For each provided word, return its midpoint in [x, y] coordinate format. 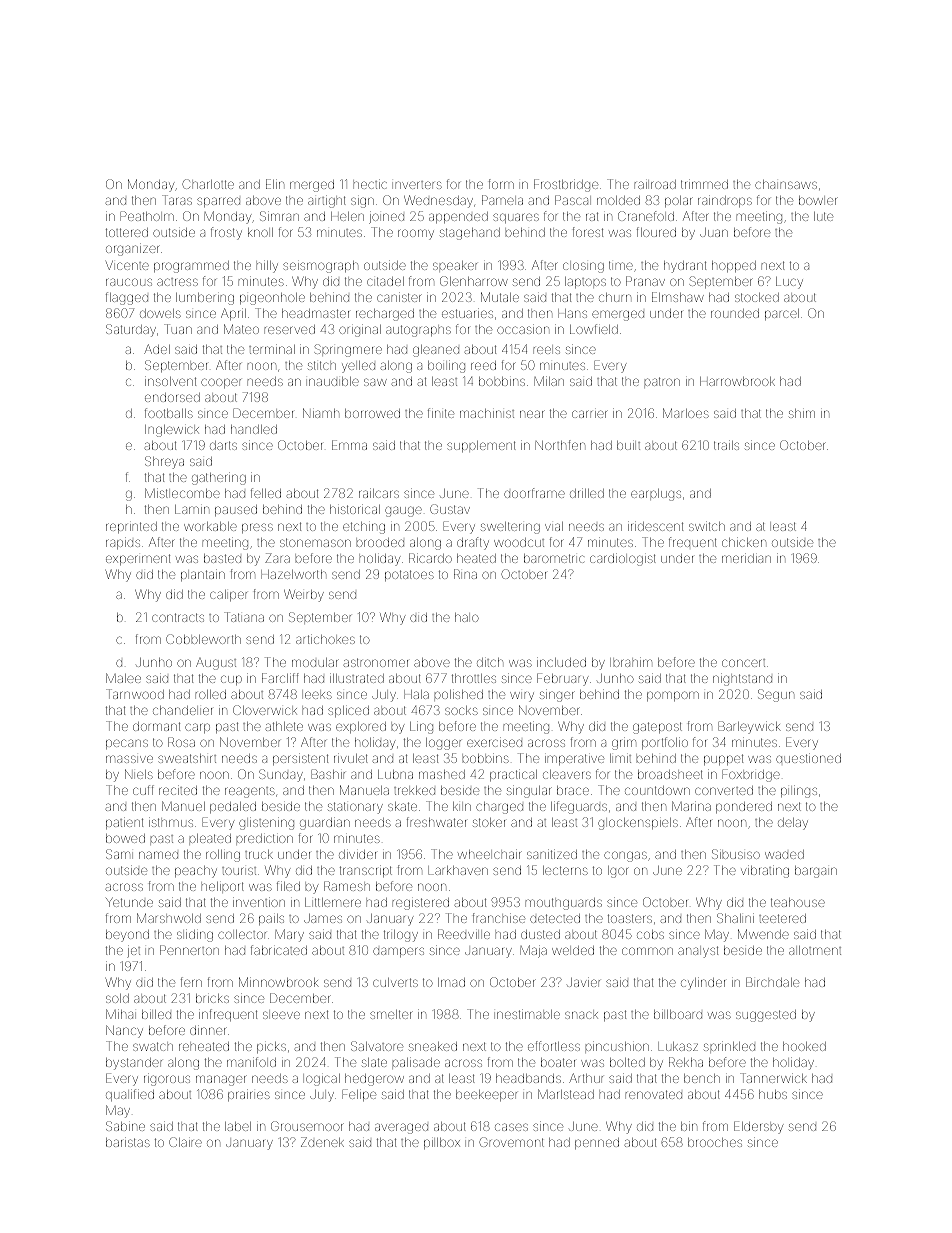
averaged [401, 1128]
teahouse [798, 902]
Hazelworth [293, 574]
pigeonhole [272, 299]
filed [288, 886]
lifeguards [579, 807]
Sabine [125, 1126]
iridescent [655, 526]
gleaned [436, 351]
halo [467, 617]
